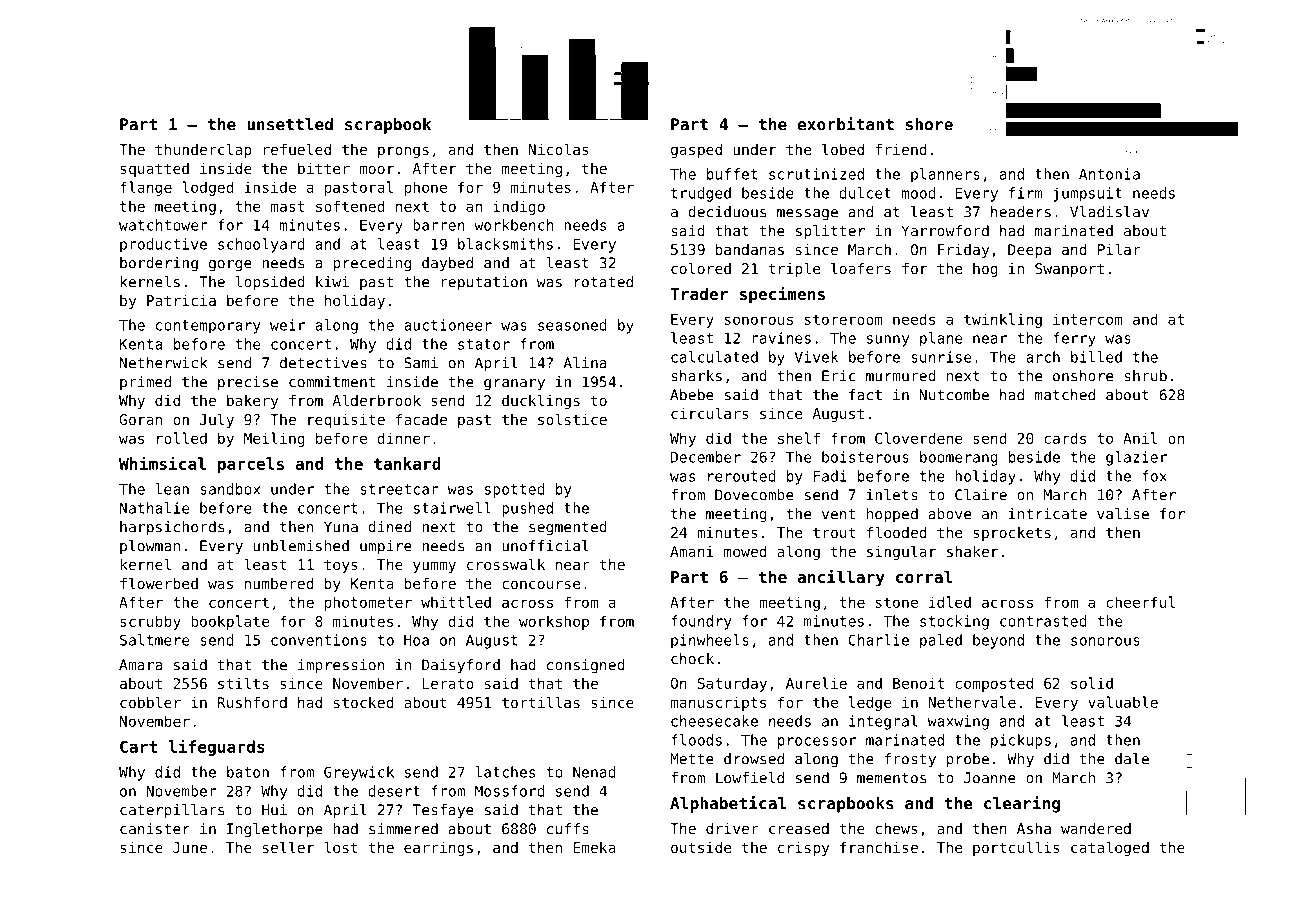 Image resolution: width=1308 pixels, height=924 pixels. What do you see at coordinates (701, 194) in the screenshot?
I see `trudged` at bounding box center [701, 194].
